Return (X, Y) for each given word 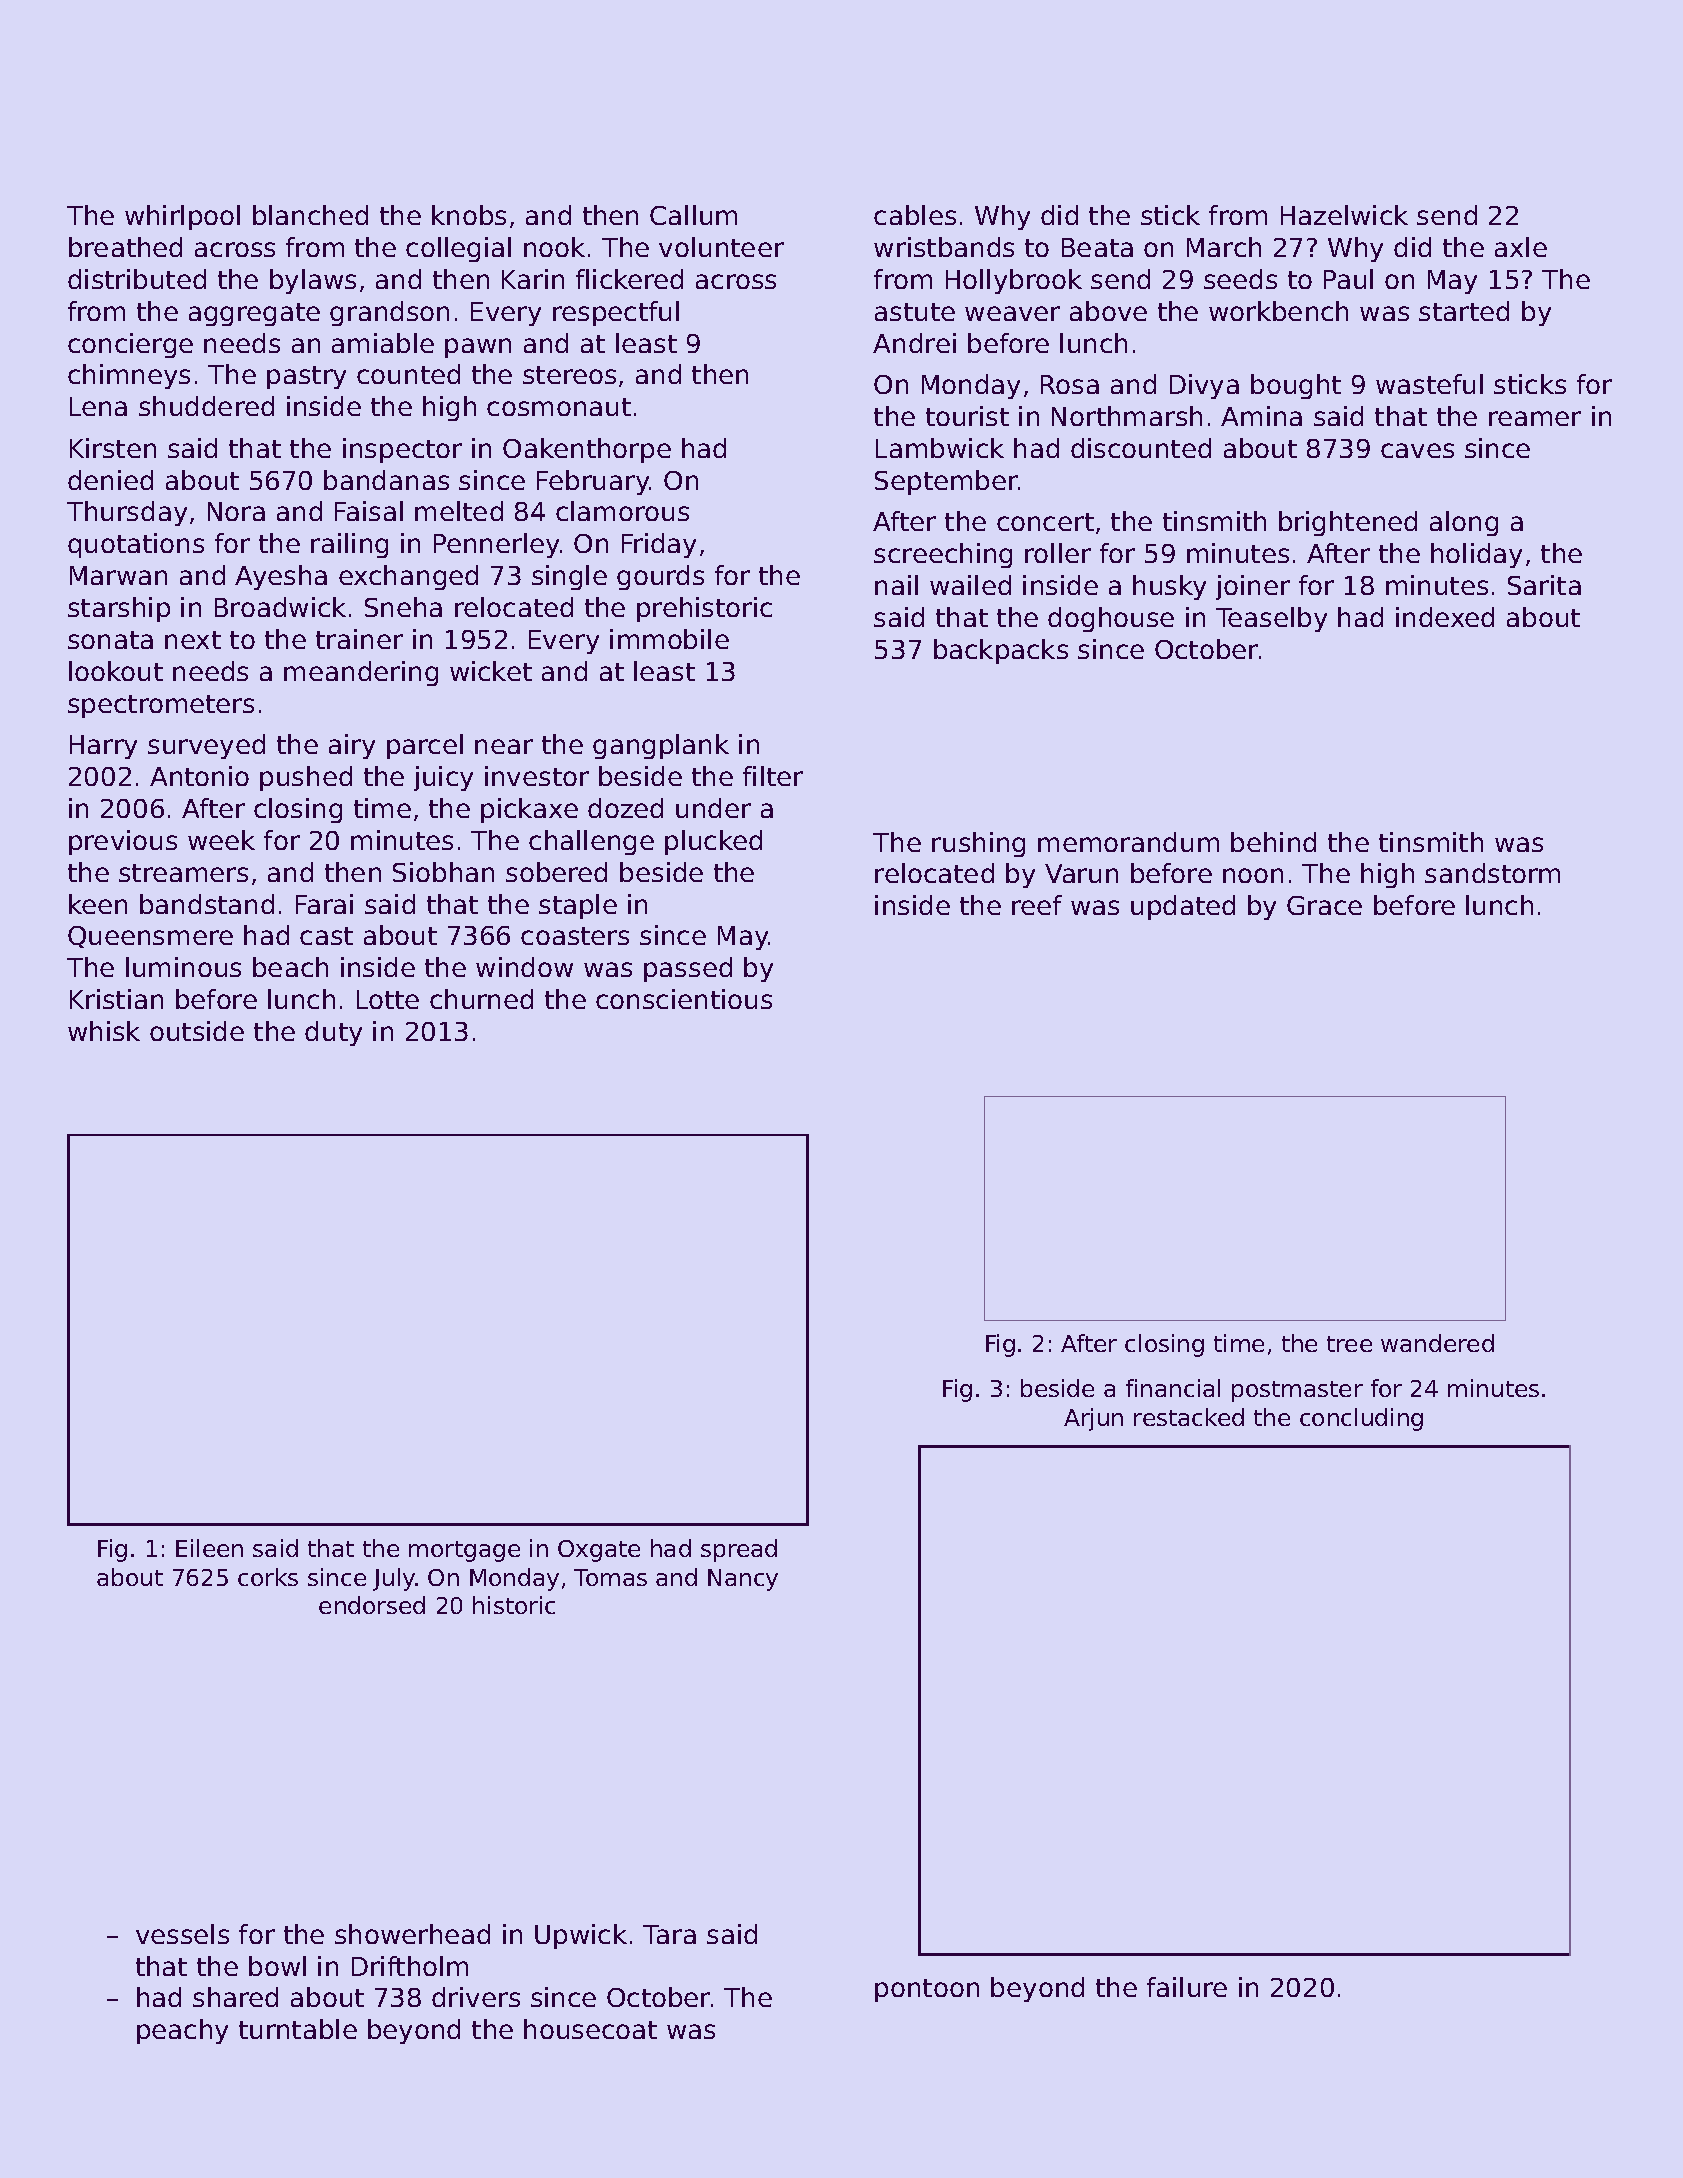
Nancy (743, 1580)
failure (1187, 1987)
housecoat (590, 2029)
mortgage (464, 1551)
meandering (361, 673)
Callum (693, 215)
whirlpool (182, 217)
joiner (1253, 587)
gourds (660, 577)
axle (1521, 247)
